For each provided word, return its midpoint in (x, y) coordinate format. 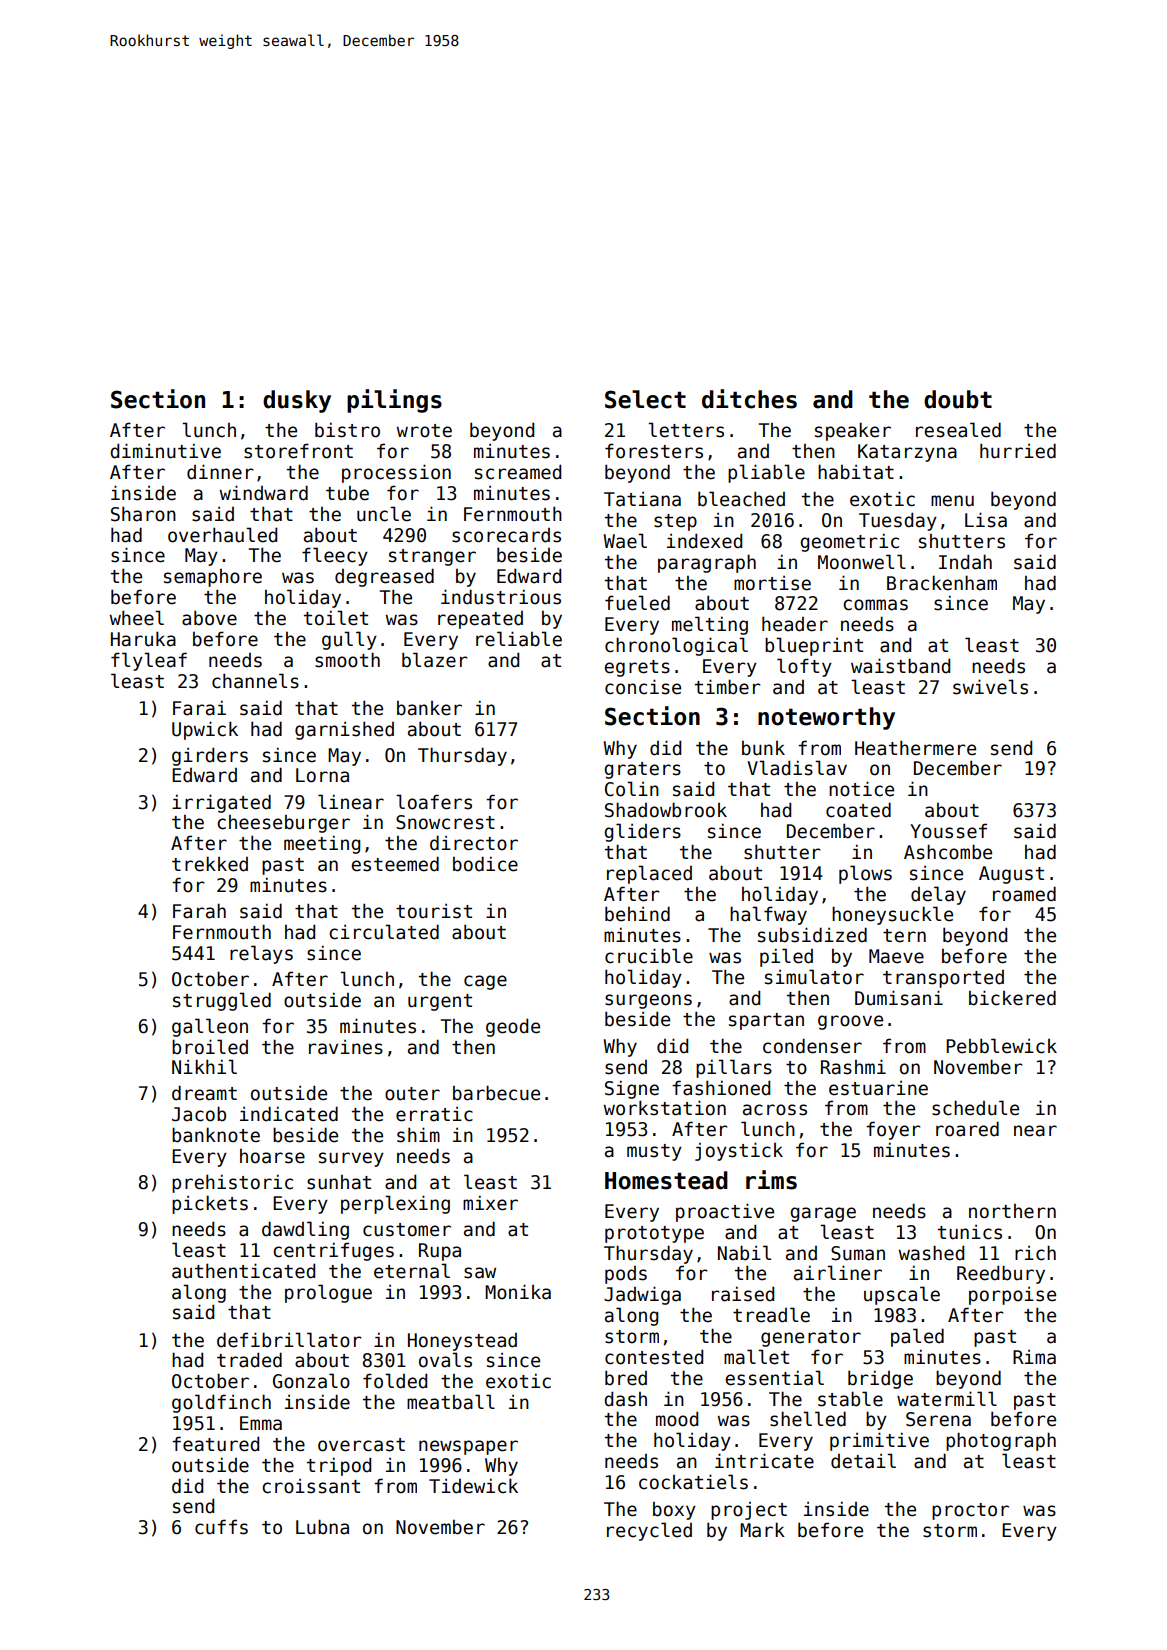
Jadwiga (642, 1295)
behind (637, 914)
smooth (347, 660)
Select (645, 399)
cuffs (221, 1527)
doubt (958, 399)
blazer (434, 660)
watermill (947, 1399)
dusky (297, 401)
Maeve (896, 956)
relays (261, 954)
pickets (210, 1204)
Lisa (986, 520)
